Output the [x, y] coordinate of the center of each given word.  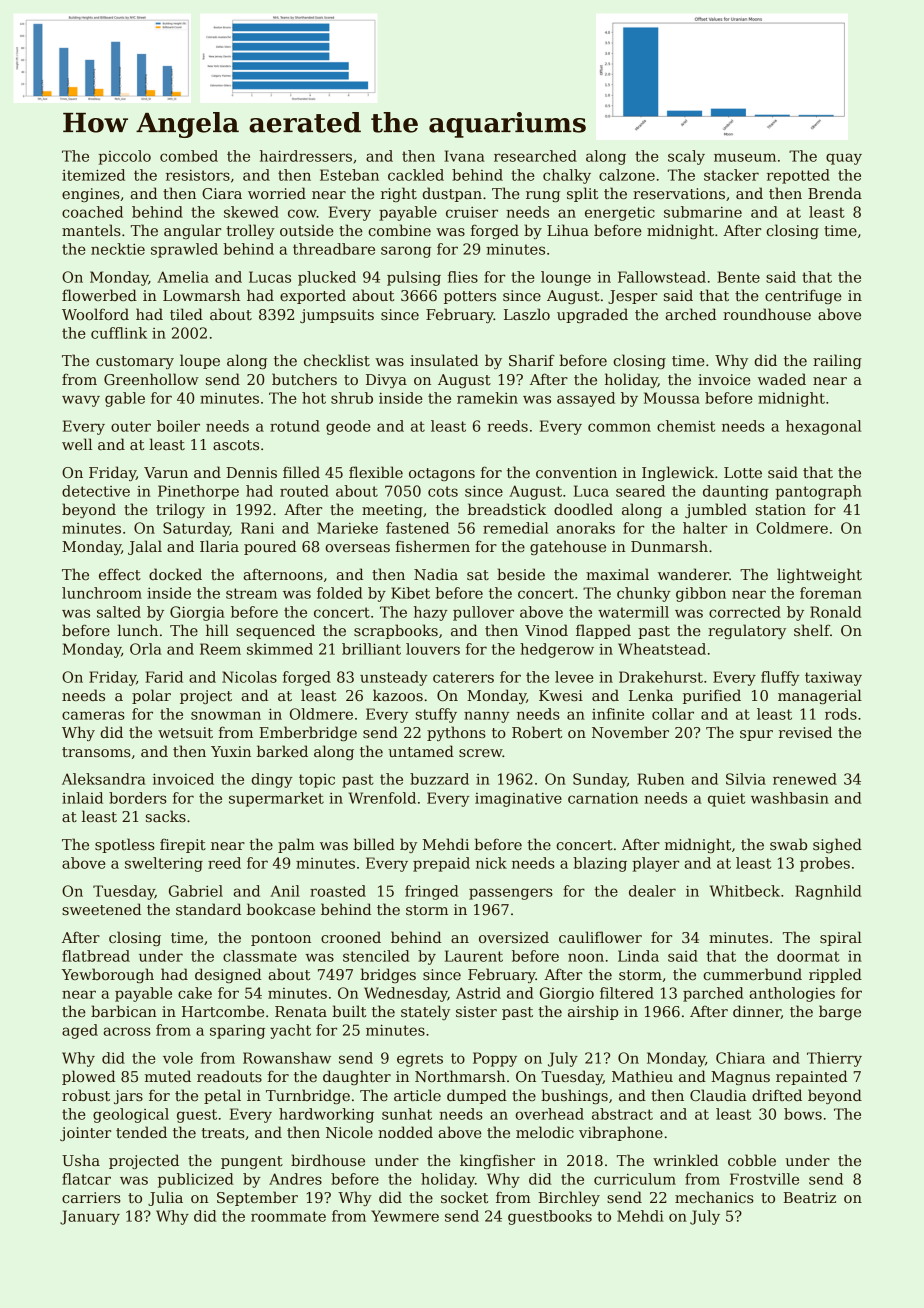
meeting [392, 511]
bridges [388, 975]
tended [141, 1132]
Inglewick [678, 473]
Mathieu [642, 1076]
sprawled [184, 250]
